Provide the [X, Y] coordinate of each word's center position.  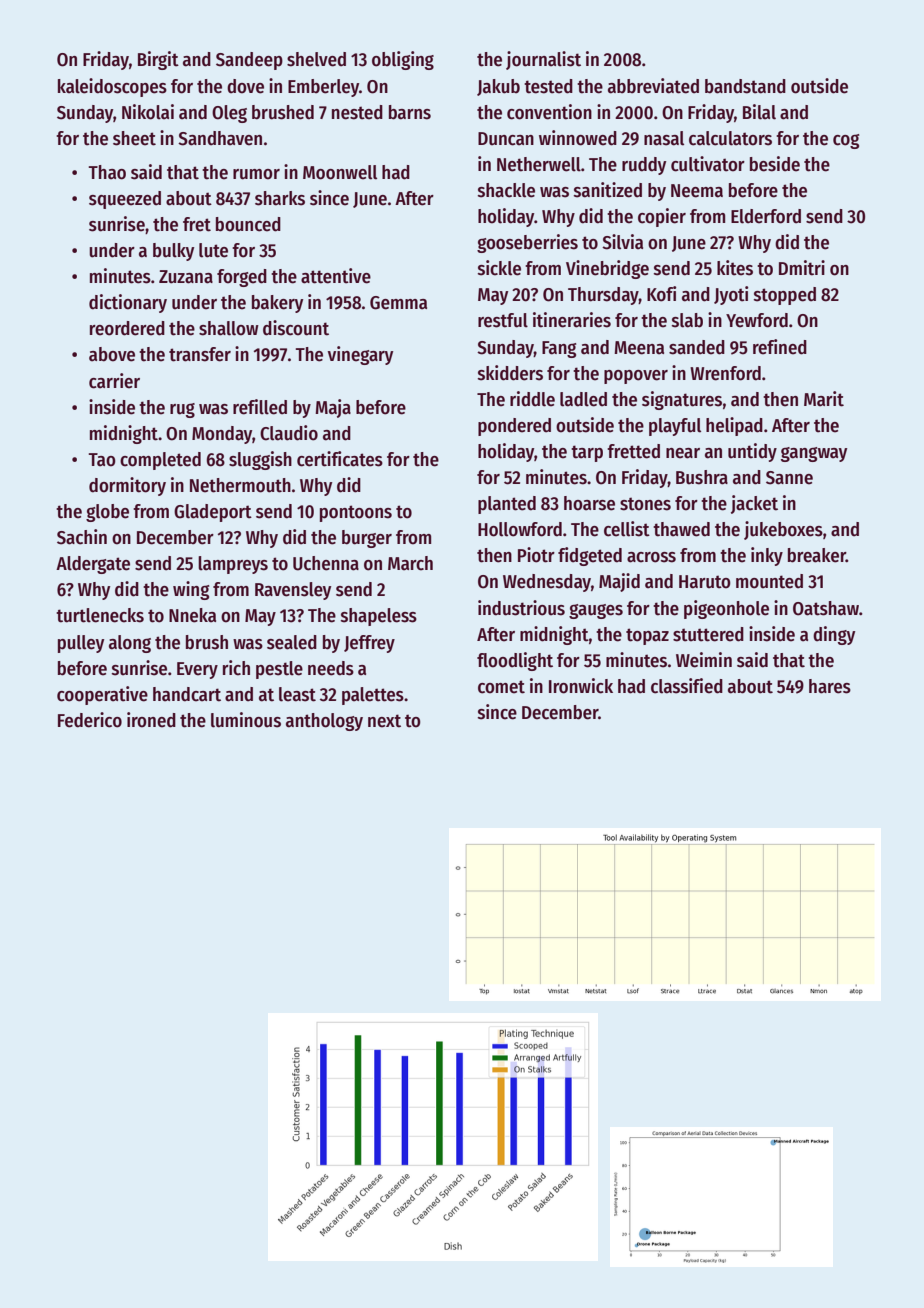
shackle [506, 190]
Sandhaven [220, 138]
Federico [90, 720]
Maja [333, 408]
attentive [336, 276]
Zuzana [186, 277]
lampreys [233, 565]
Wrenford [725, 373]
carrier [114, 381]
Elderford [766, 216]
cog [846, 141]
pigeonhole [726, 609]
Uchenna [326, 563]
